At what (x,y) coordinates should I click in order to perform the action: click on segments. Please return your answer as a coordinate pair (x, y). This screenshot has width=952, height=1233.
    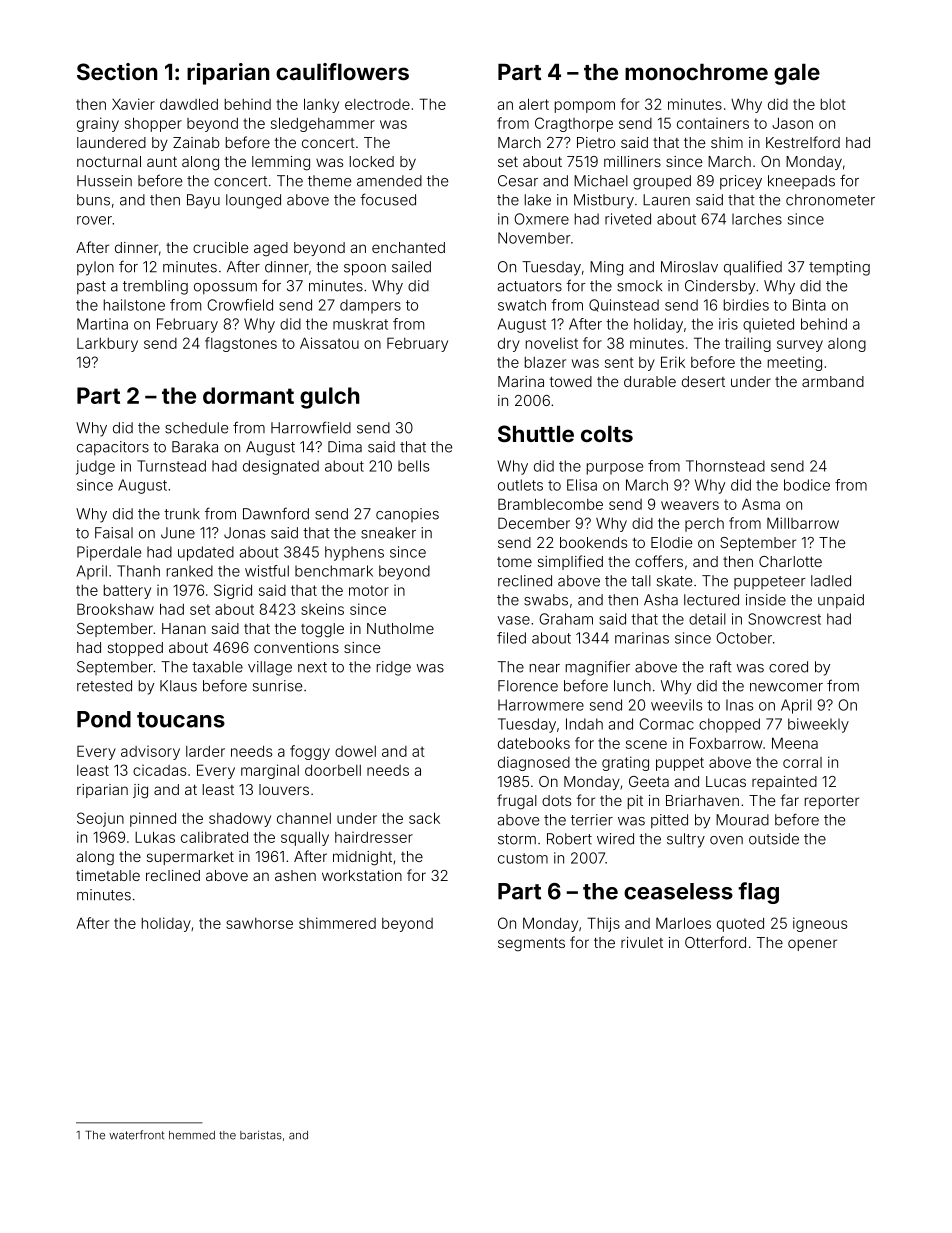
    Looking at the image, I should click on (531, 945).
